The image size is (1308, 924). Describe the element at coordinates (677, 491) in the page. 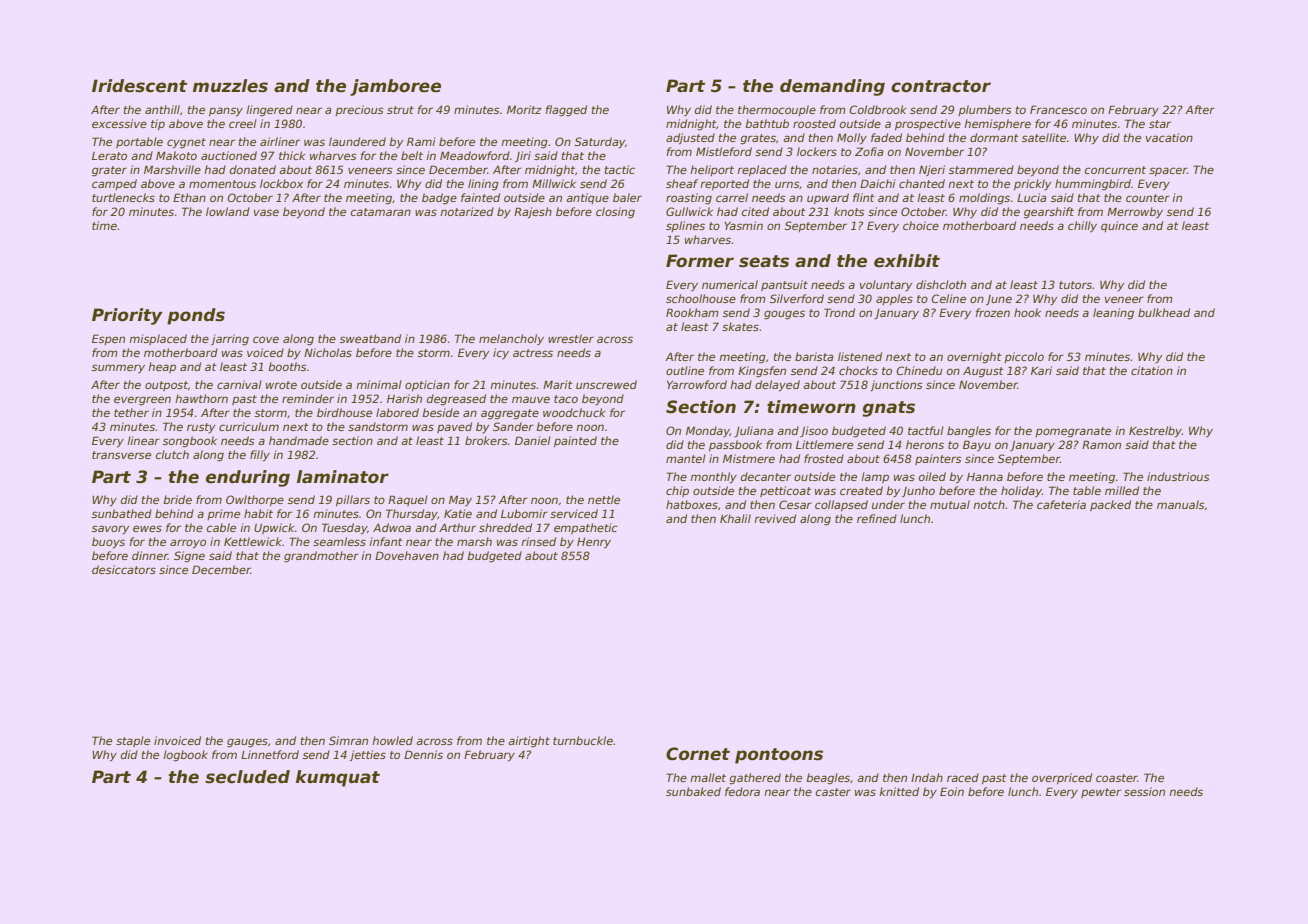

I see `chip` at that location.
